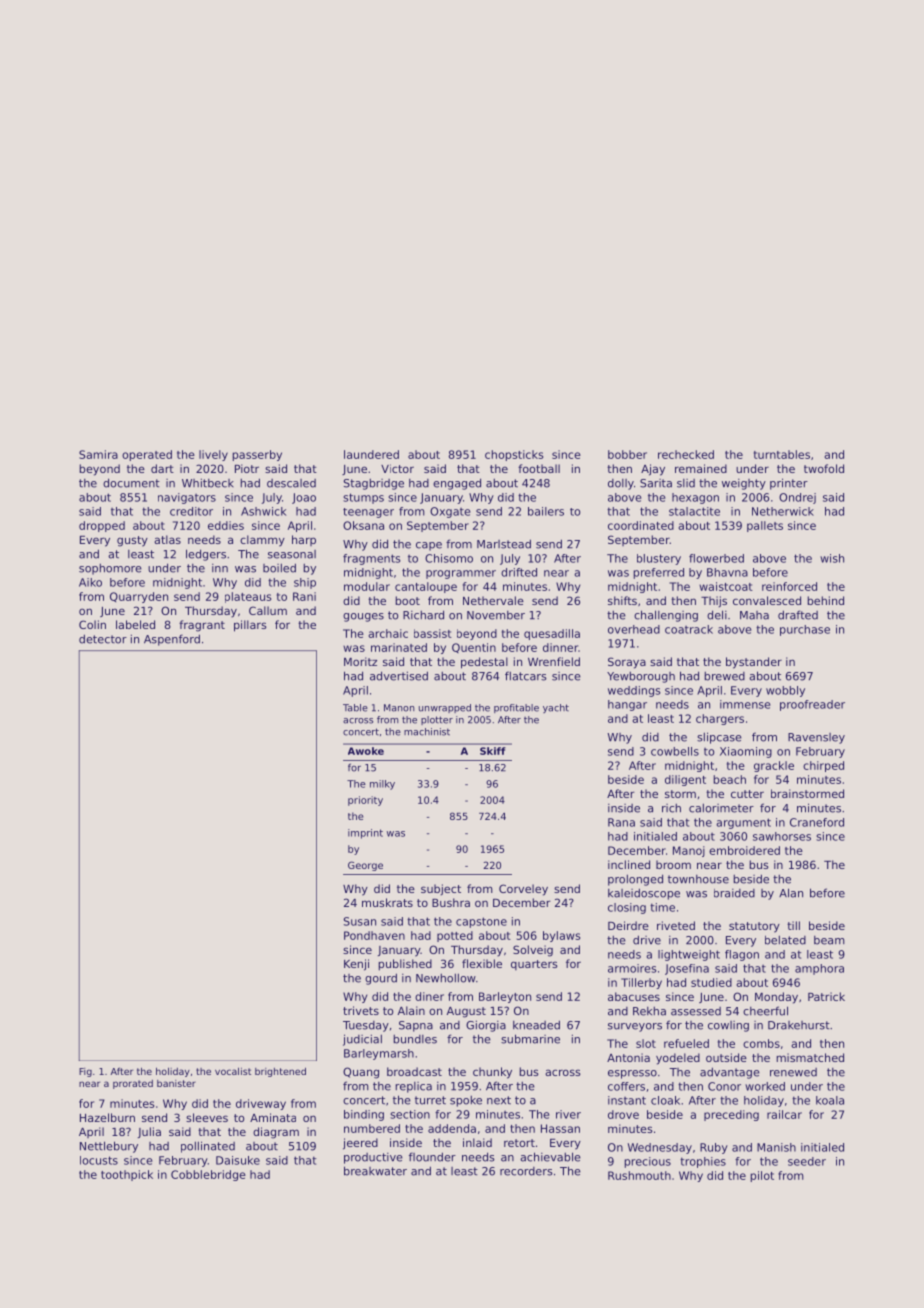 Image resolution: width=924 pixels, height=1308 pixels. Describe the element at coordinates (365, 801) in the document. I see `priority` at that location.
